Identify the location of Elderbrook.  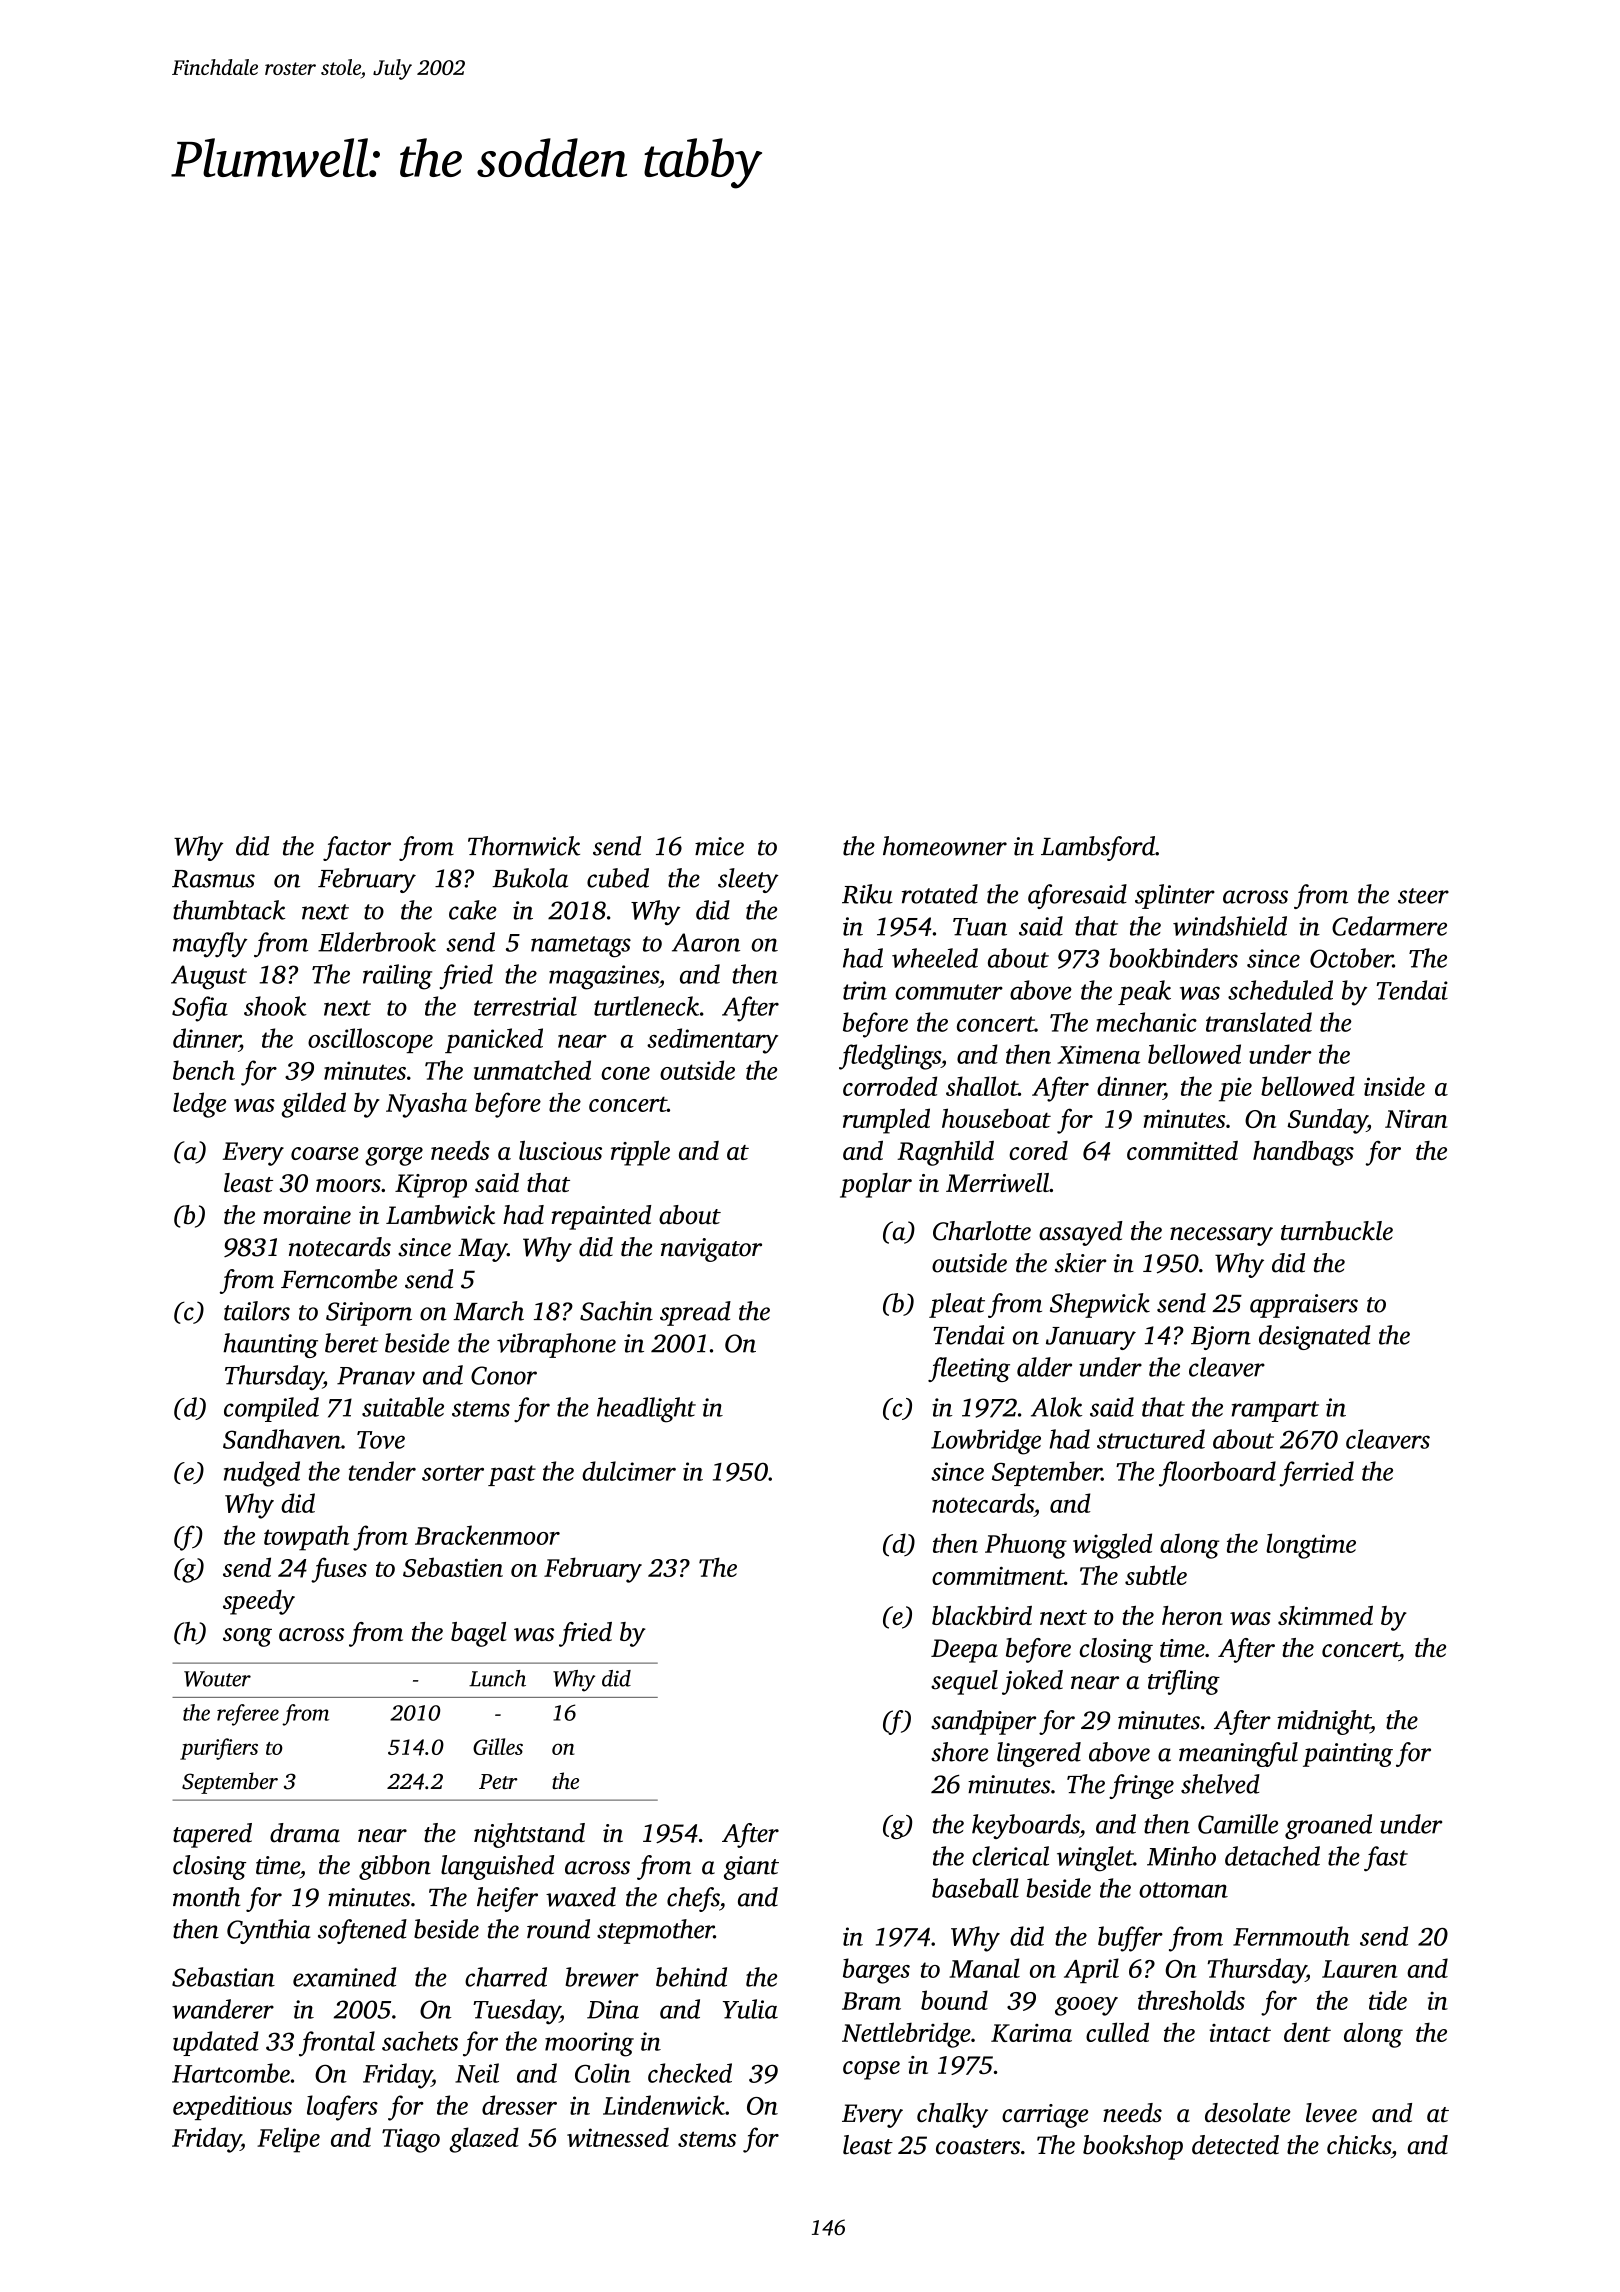
(377, 942).
